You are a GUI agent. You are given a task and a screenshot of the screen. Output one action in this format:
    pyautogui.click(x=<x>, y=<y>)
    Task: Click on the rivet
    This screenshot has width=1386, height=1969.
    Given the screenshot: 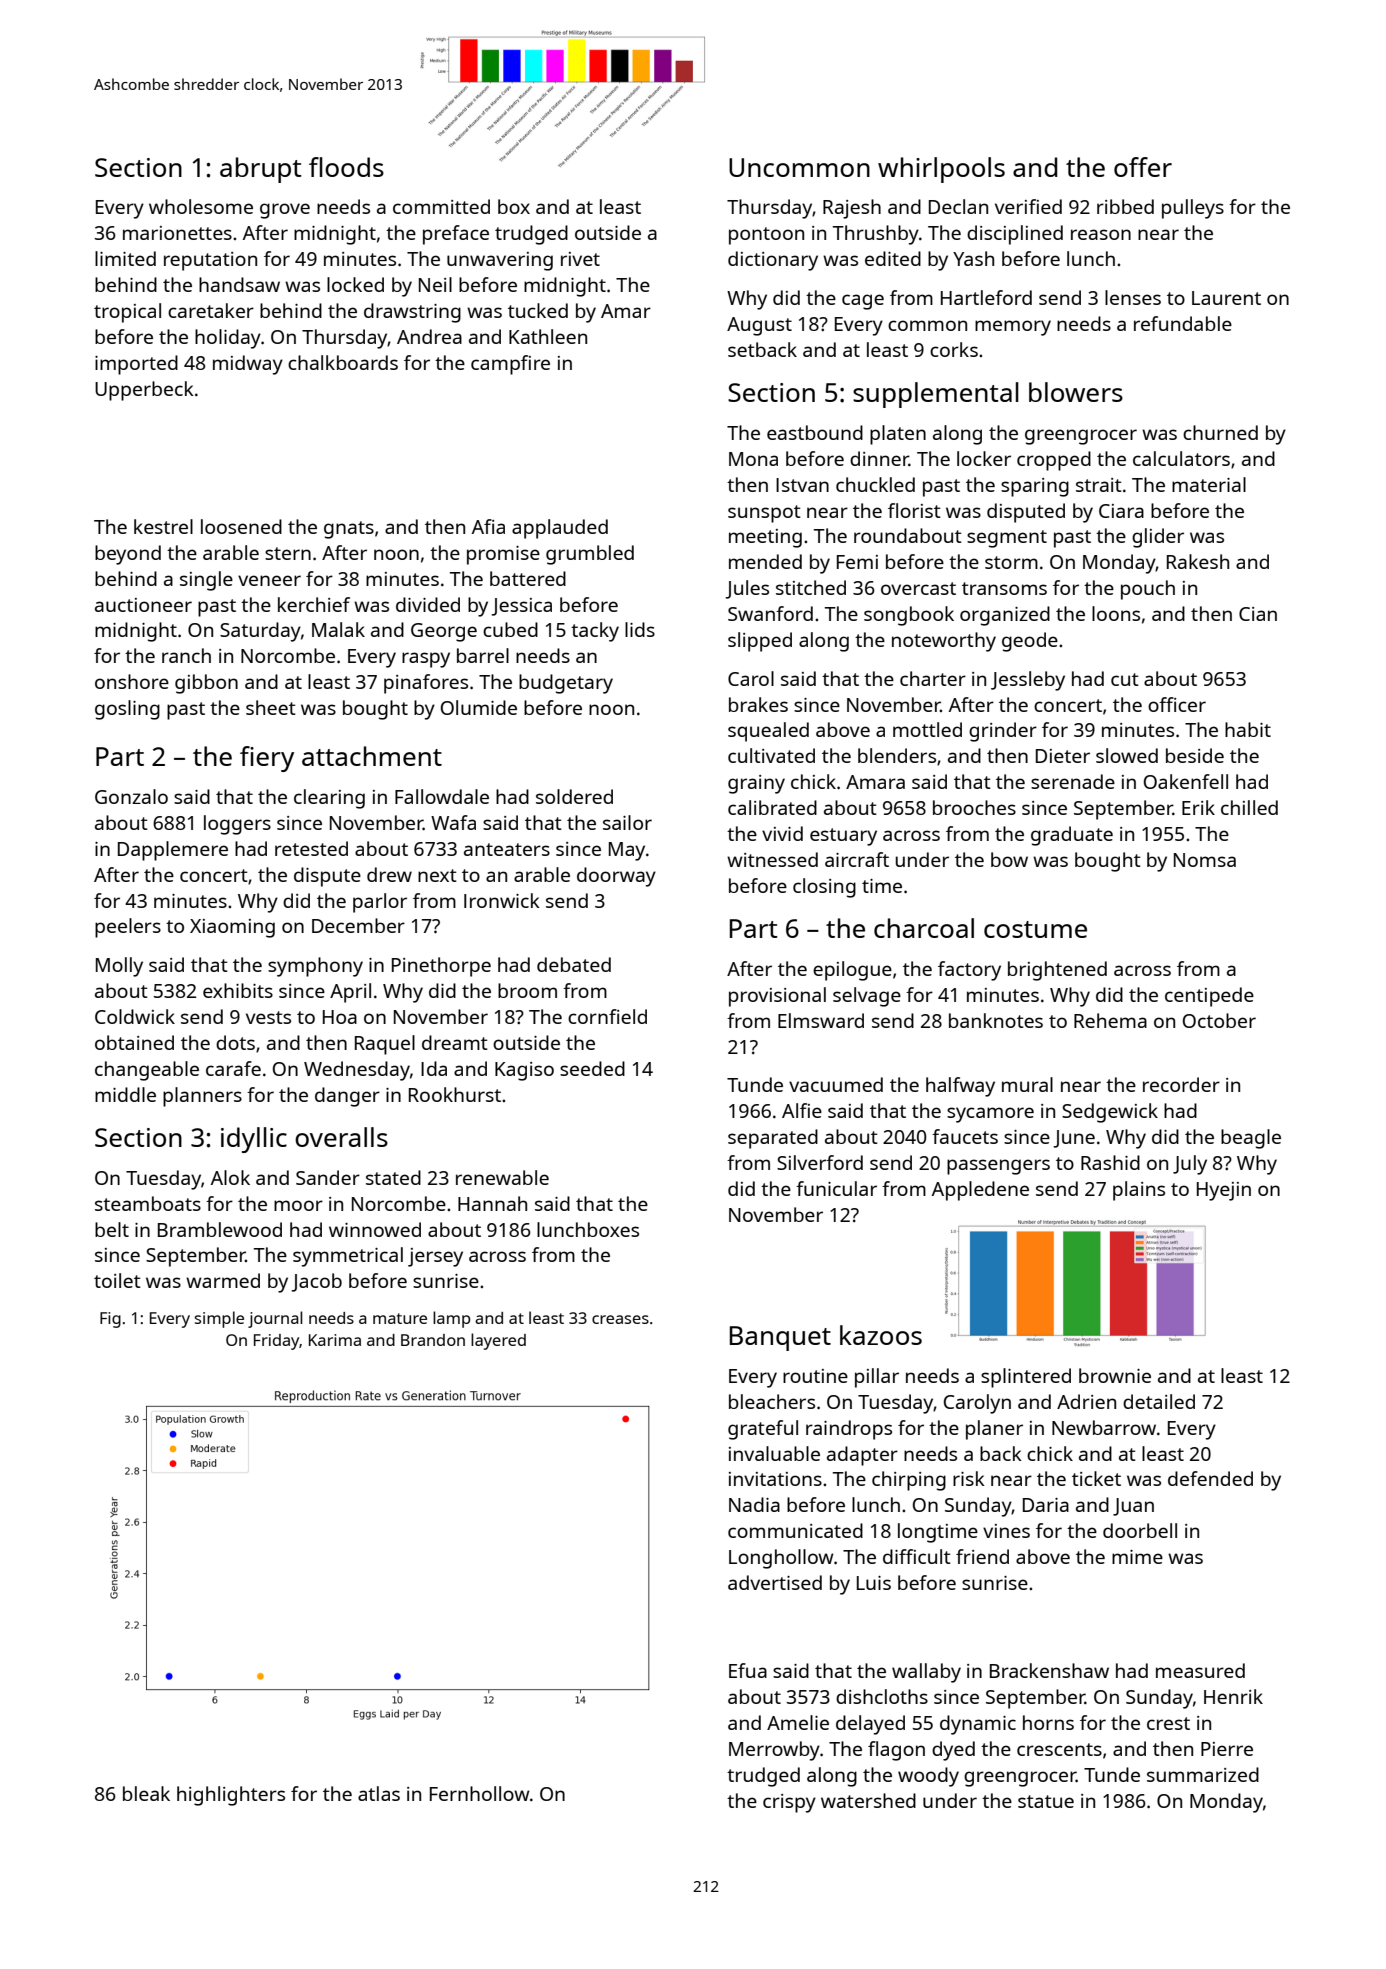 What is the action you would take?
    pyautogui.click(x=580, y=259)
